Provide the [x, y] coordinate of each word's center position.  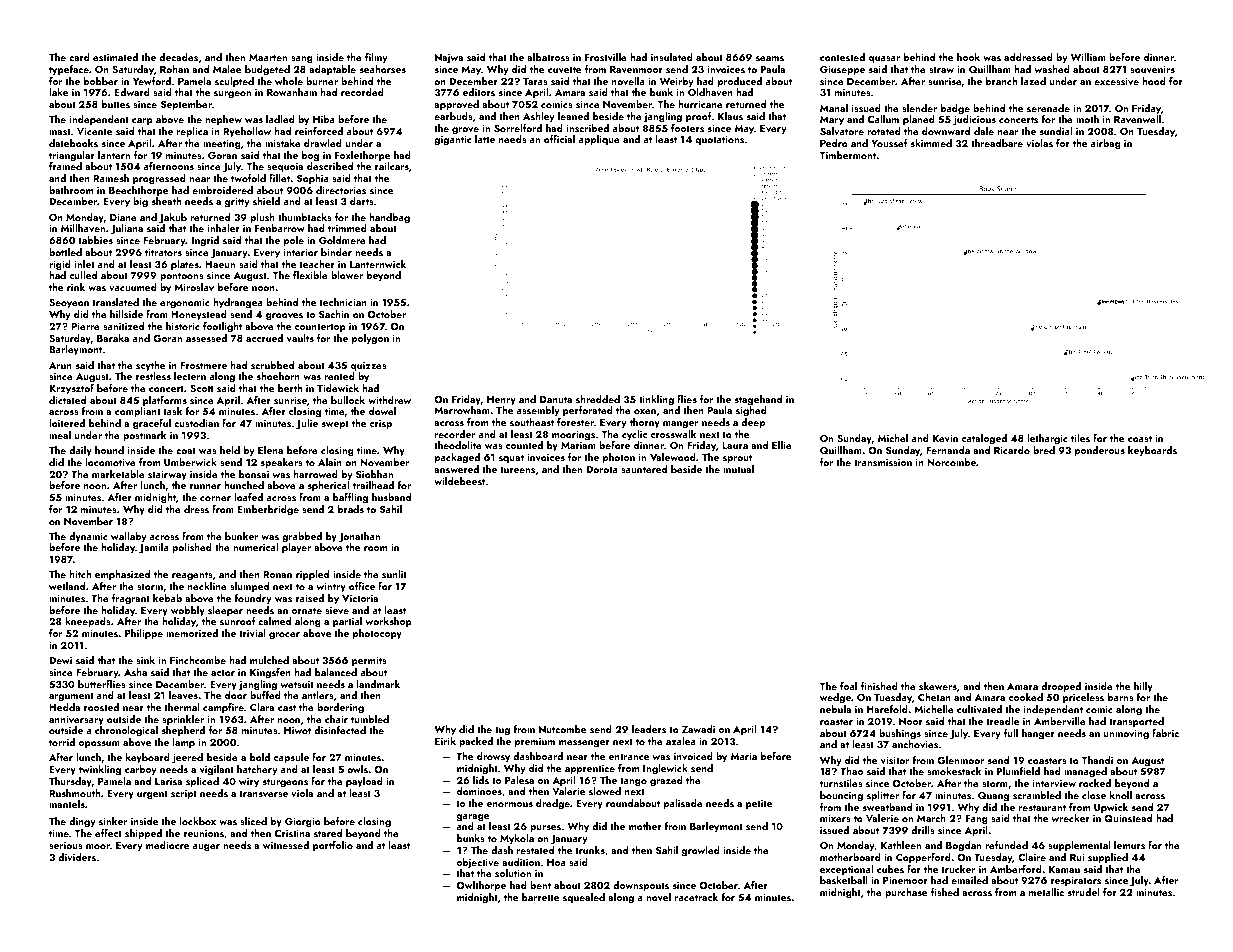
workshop [388, 622]
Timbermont [848, 155]
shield [266, 201]
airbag [1106, 144]
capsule [291, 758]
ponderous [1100, 451]
